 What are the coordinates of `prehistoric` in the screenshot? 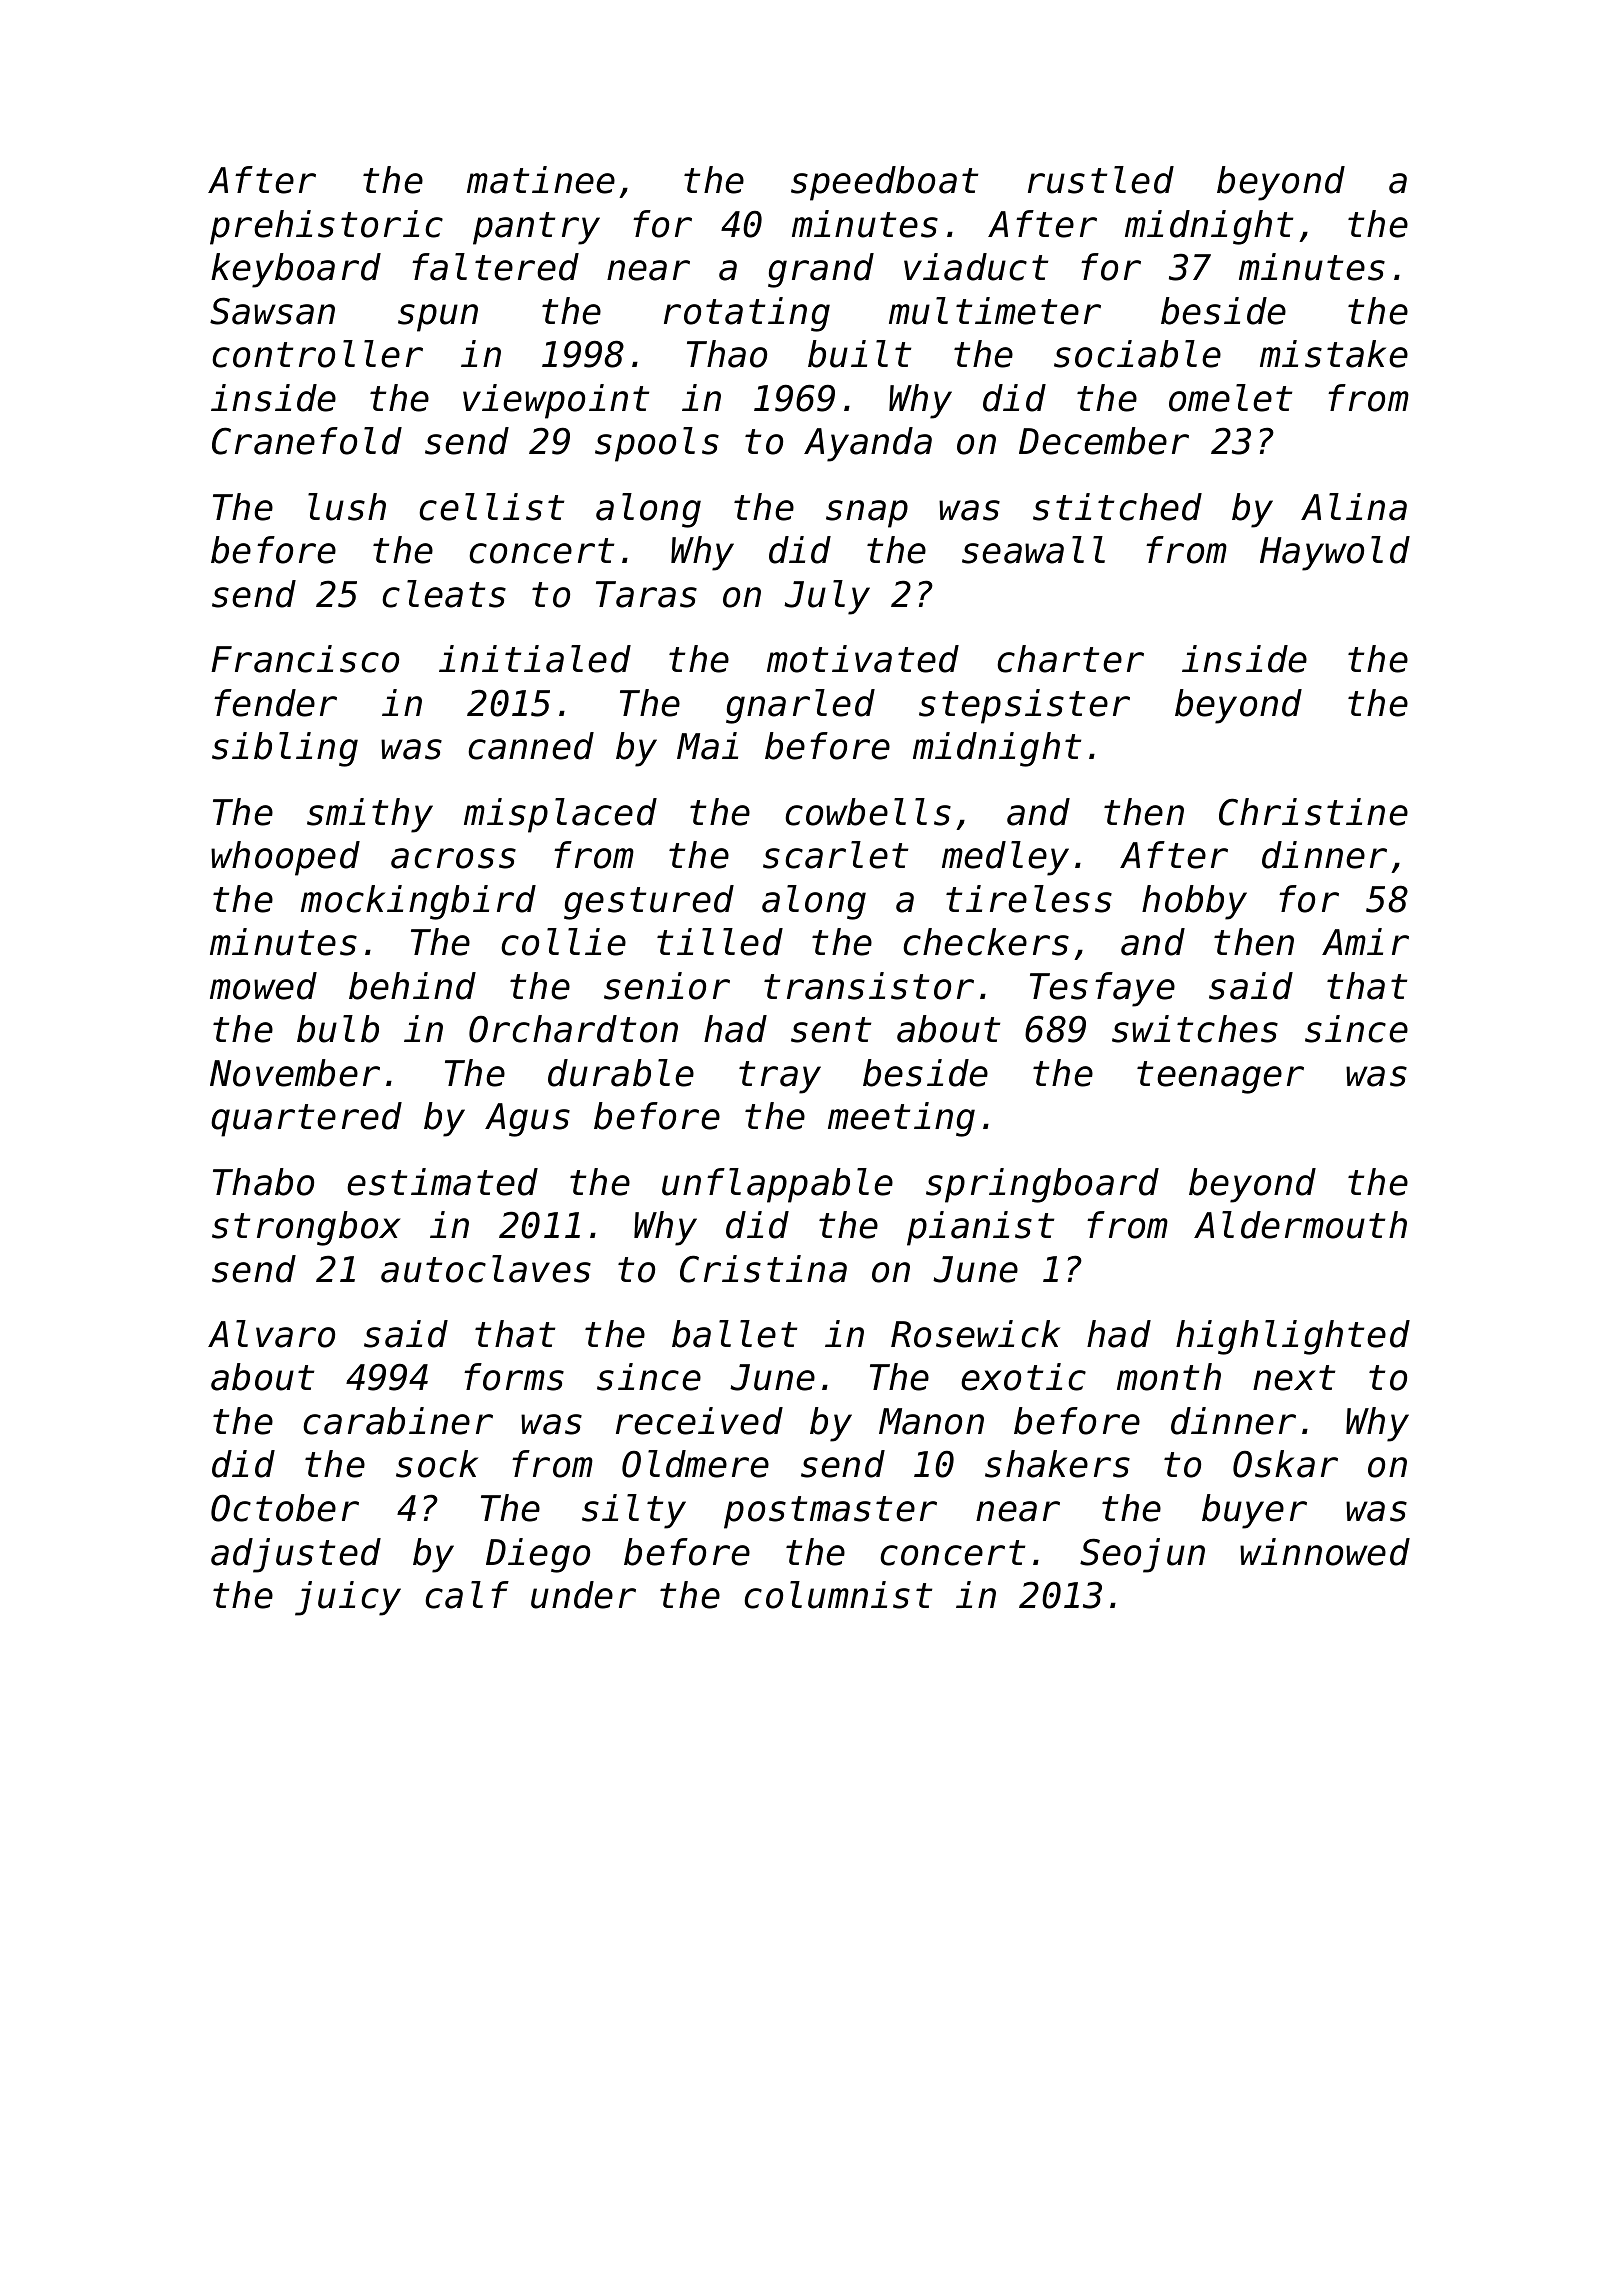 It's located at (326, 227).
